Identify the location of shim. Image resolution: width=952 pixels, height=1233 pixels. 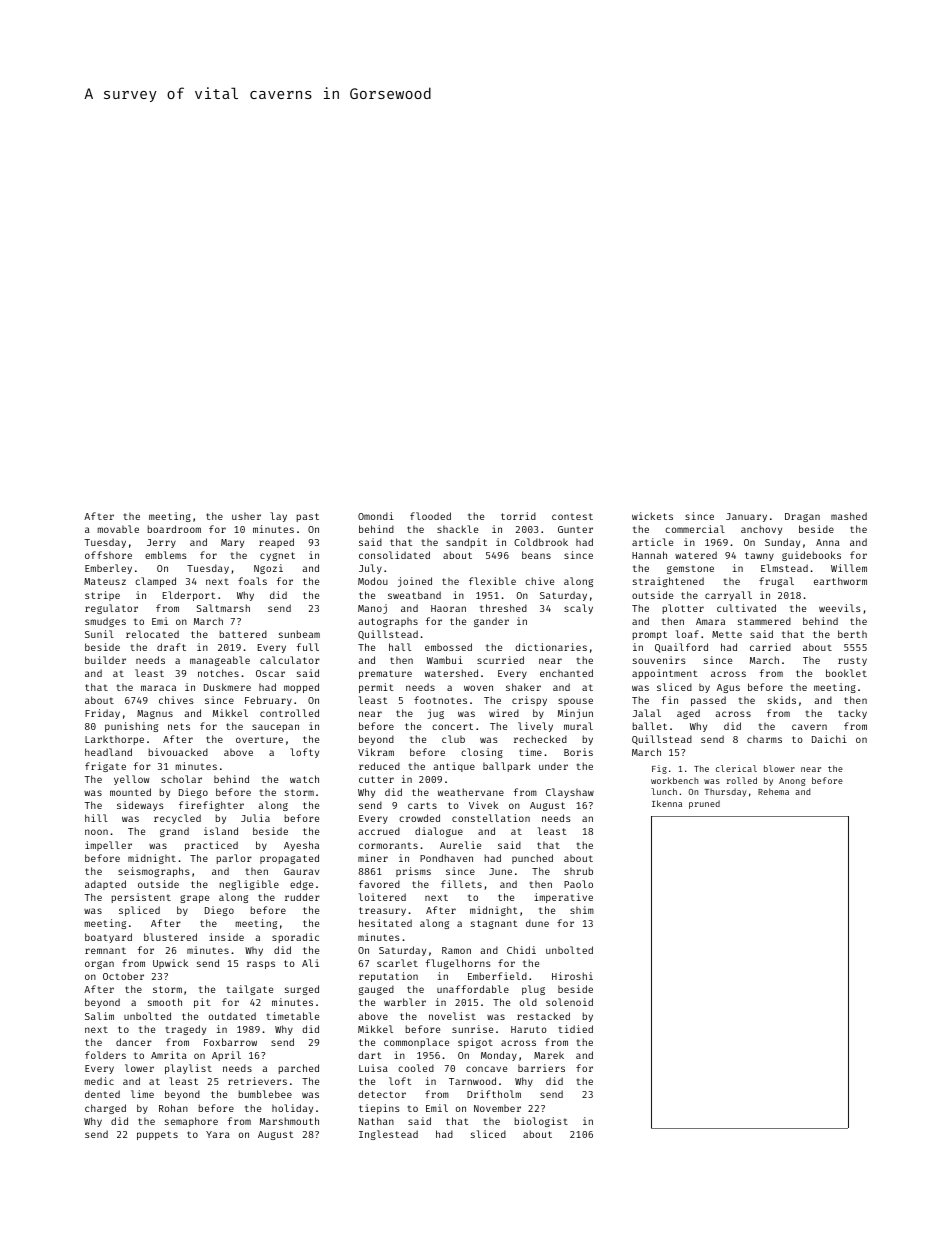
(582, 910).
